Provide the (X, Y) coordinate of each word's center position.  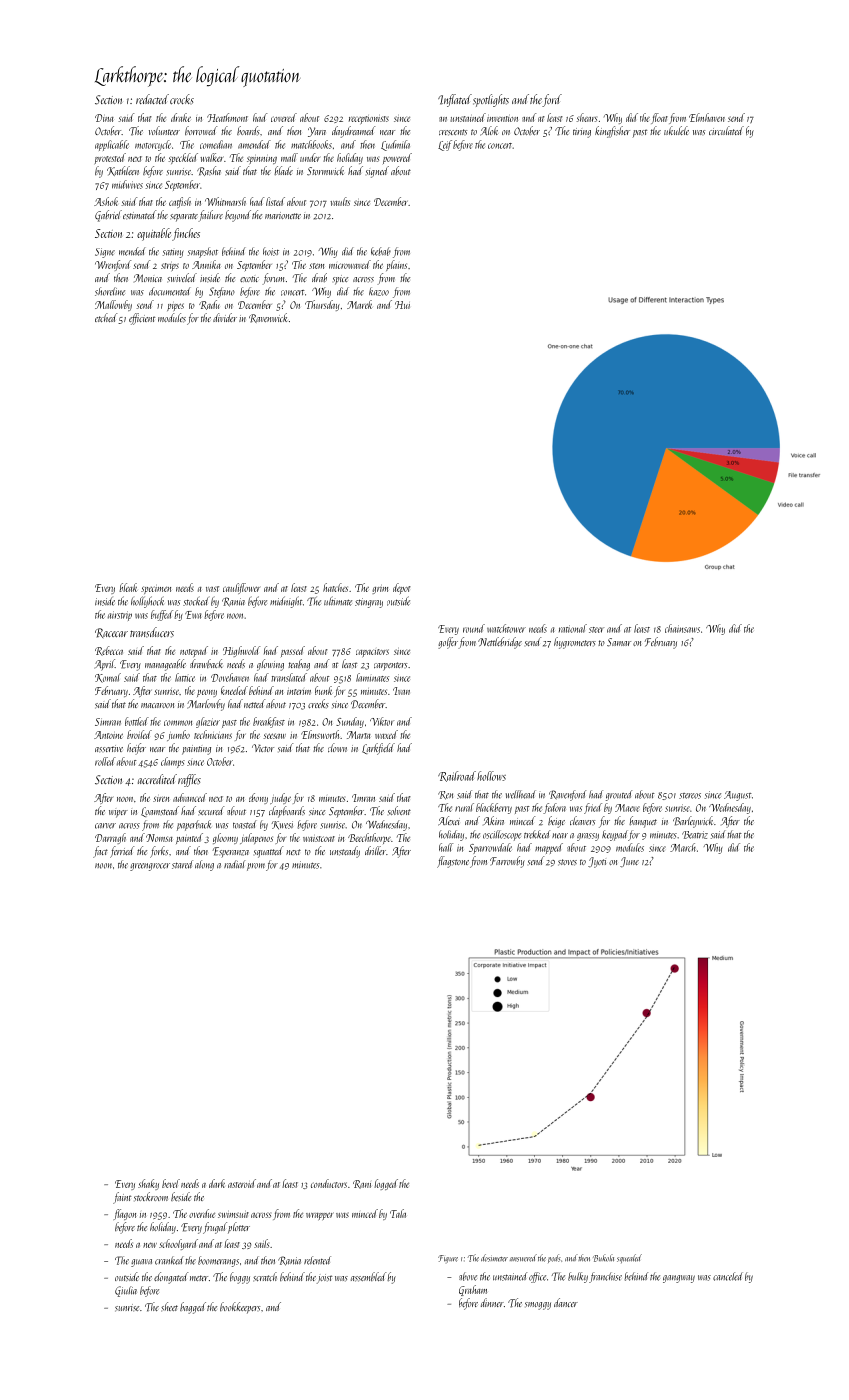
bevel (171, 1183)
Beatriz (695, 835)
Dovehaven (230, 677)
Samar (619, 642)
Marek (359, 304)
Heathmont (227, 117)
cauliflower (241, 588)
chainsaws (682, 628)
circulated (726, 130)
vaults (340, 201)
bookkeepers (240, 1308)
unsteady (345, 852)
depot (402, 588)
